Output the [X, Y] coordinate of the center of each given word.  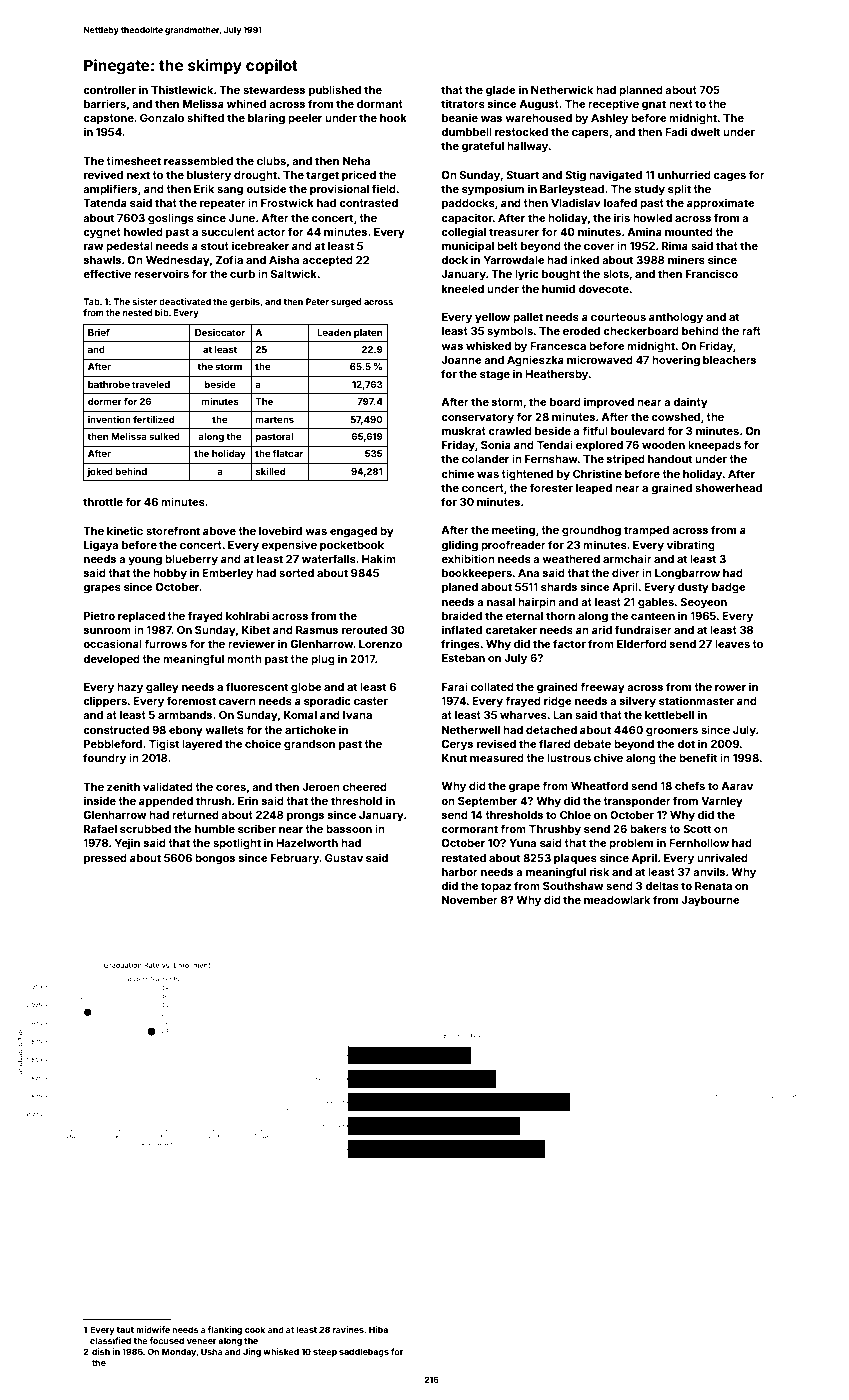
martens [275, 419]
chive [608, 757]
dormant [380, 104]
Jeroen [321, 787]
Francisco [712, 273]
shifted [205, 117]
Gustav [344, 858]
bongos [215, 859]
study [649, 190]
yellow [492, 318]
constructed [116, 730]
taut [125, 1330]
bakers [648, 829]
